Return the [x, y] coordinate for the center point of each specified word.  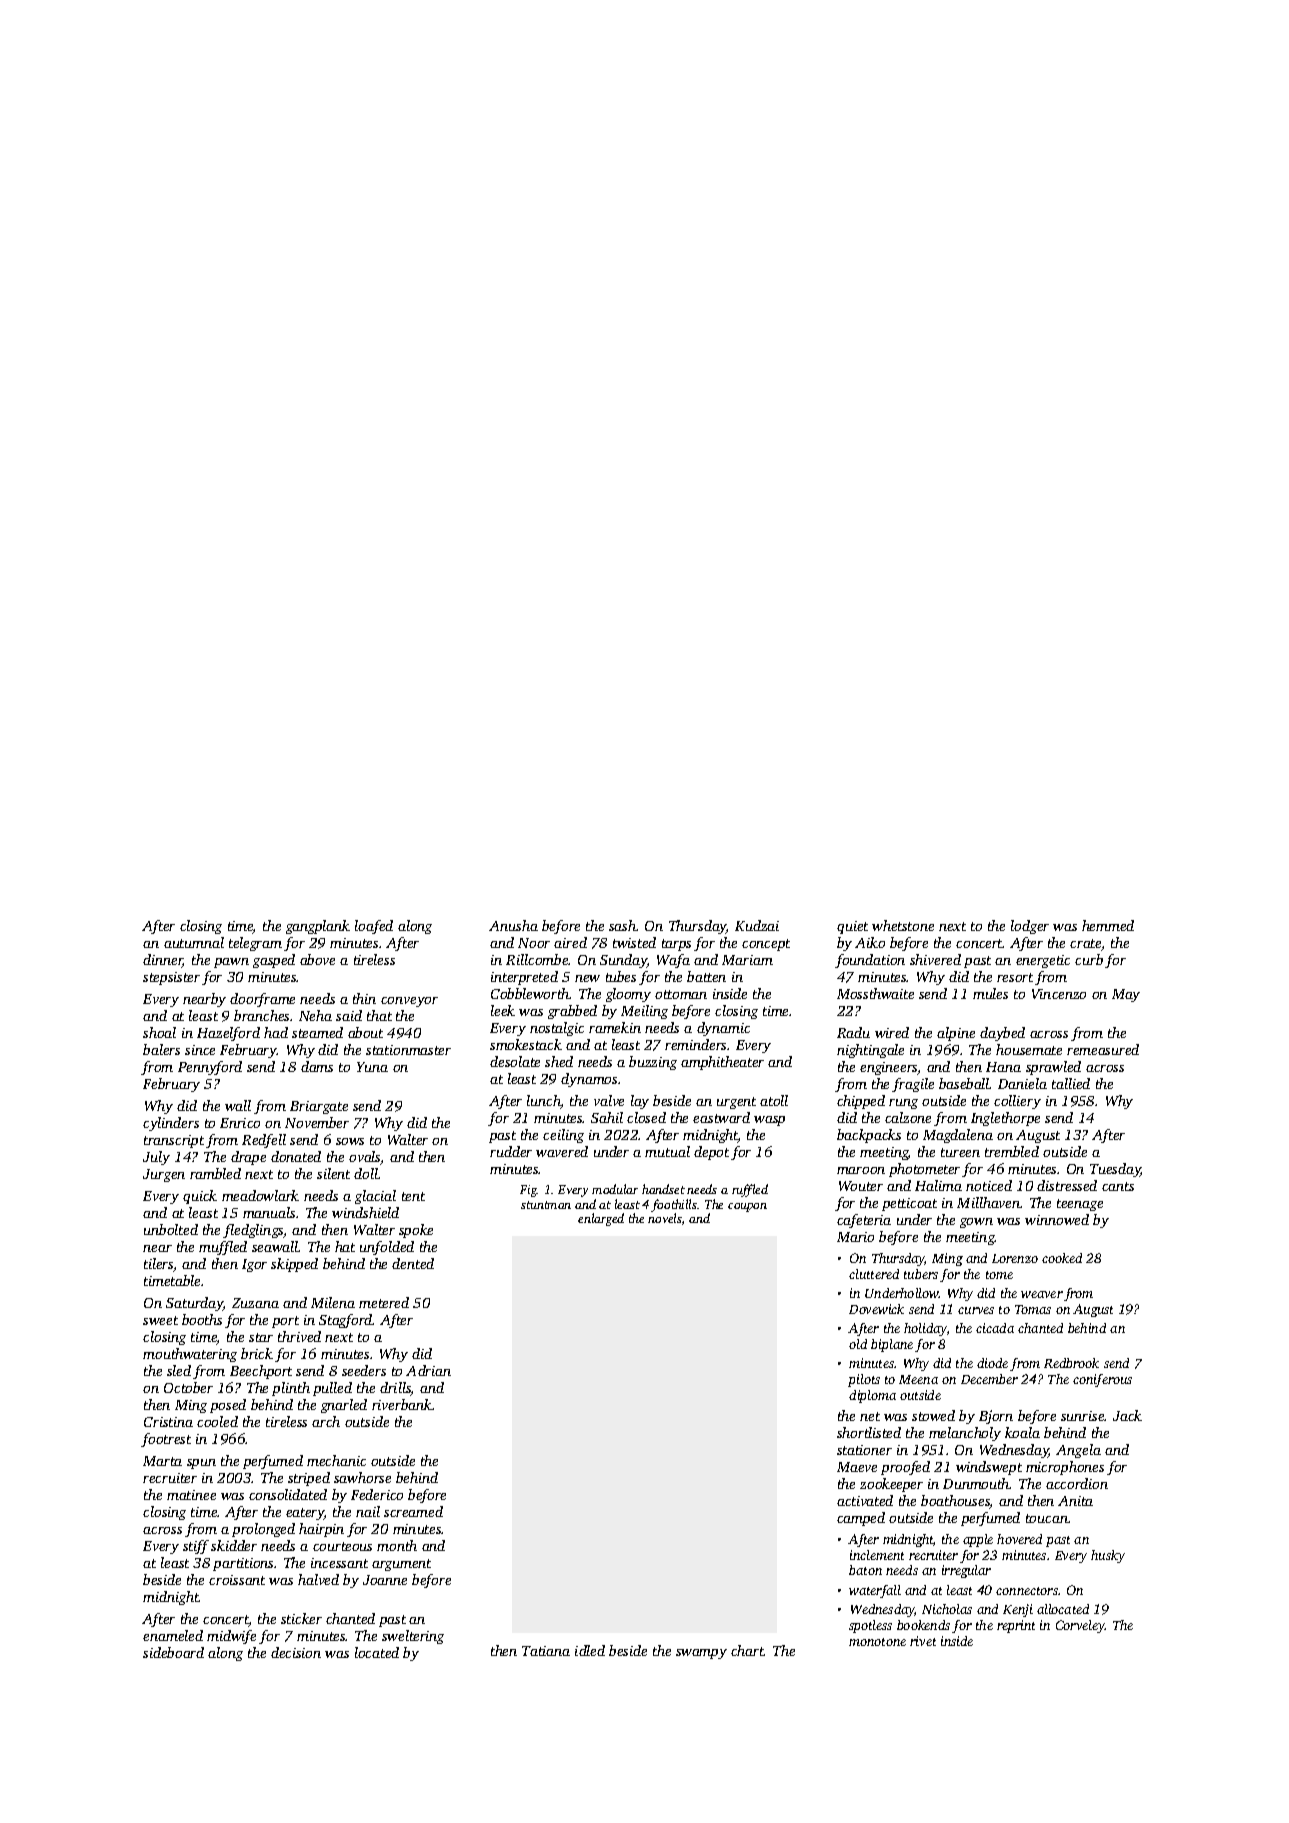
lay [640, 1102]
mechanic [336, 1460]
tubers [921, 1274]
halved [318, 1579]
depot [711, 1153]
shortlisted [869, 1432]
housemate [1029, 1049]
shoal [159, 1032]
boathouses [955, 1502]
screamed [413, 1511]
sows [350, 1141]
